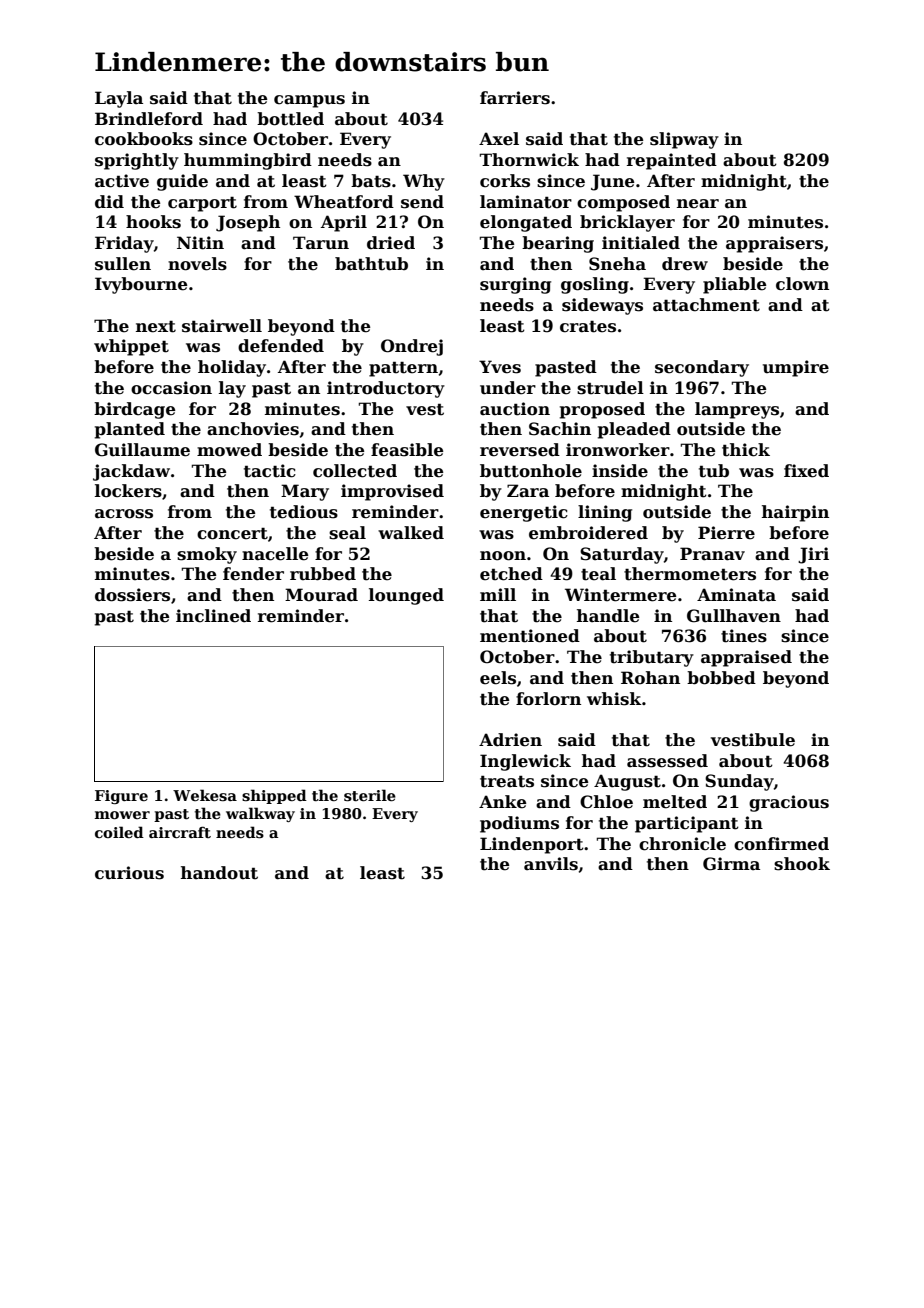 This image has width=924, height=1308. What do you see at coordinates (371, 264) in the image?
I see `bathtub` at bounding box center [371, 264].
